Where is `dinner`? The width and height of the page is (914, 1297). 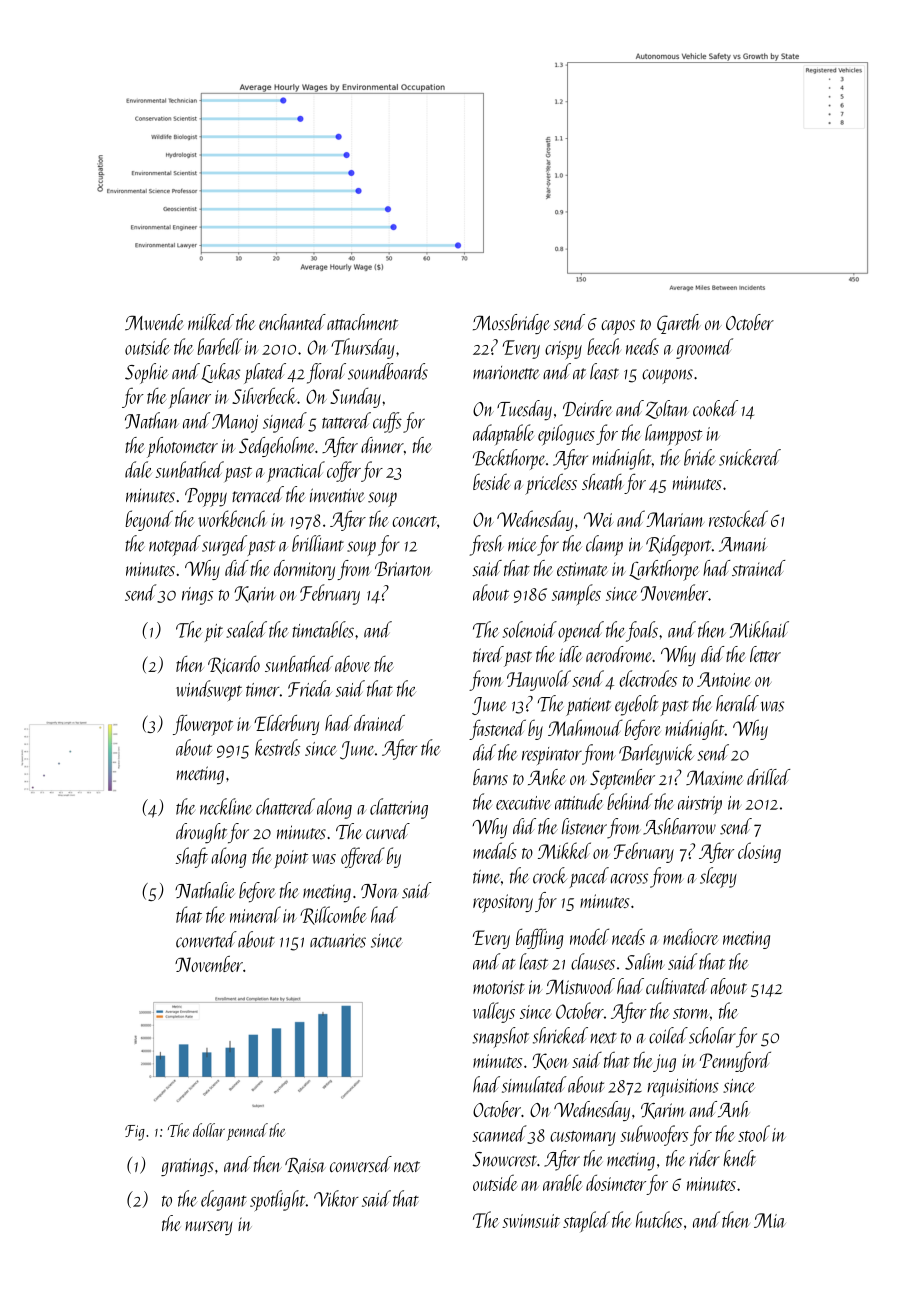 dinner is located at coordinates (382, 445).
